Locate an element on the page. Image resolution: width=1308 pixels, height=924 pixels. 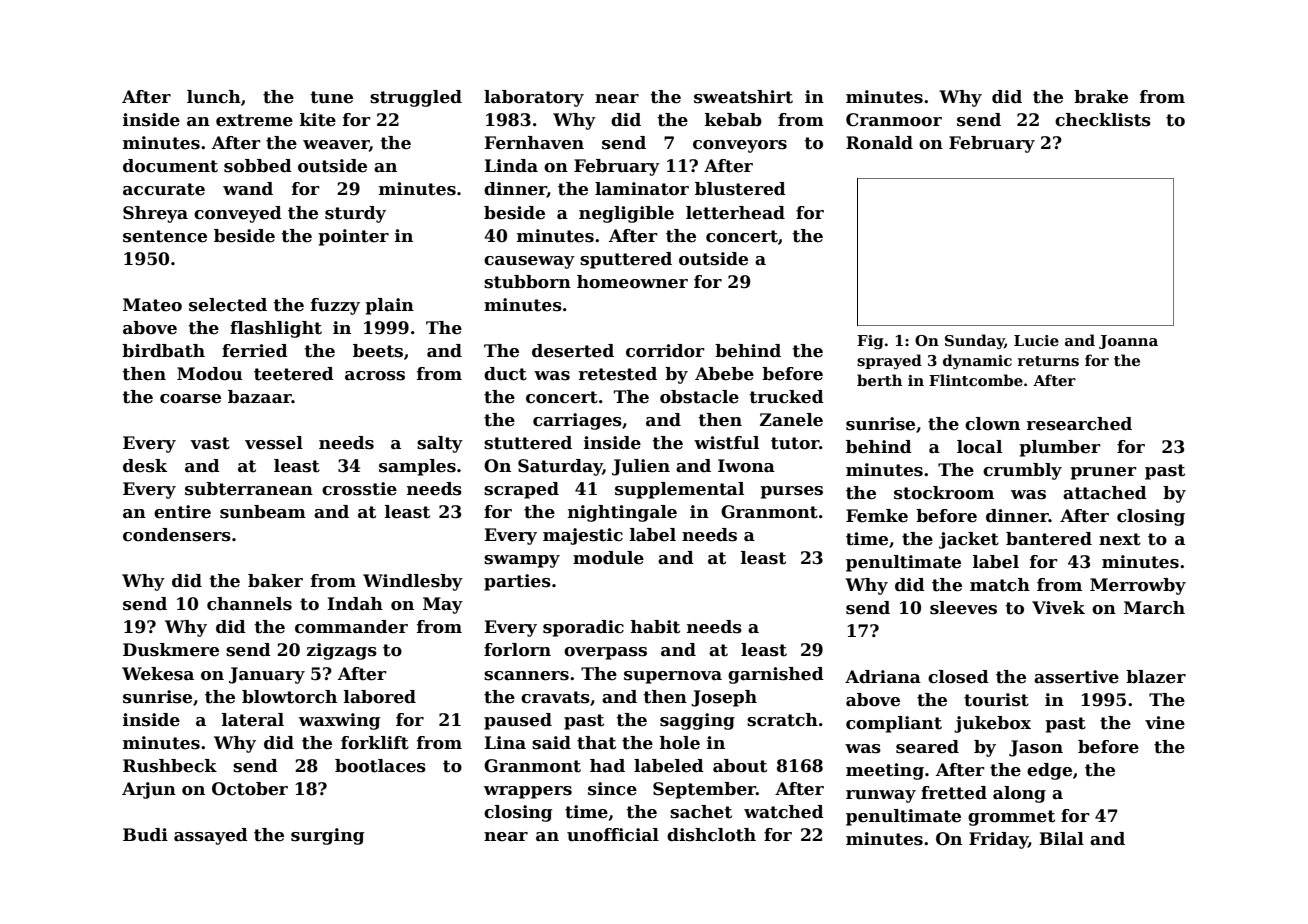
Zanele is located at coordinates (791, 420).
